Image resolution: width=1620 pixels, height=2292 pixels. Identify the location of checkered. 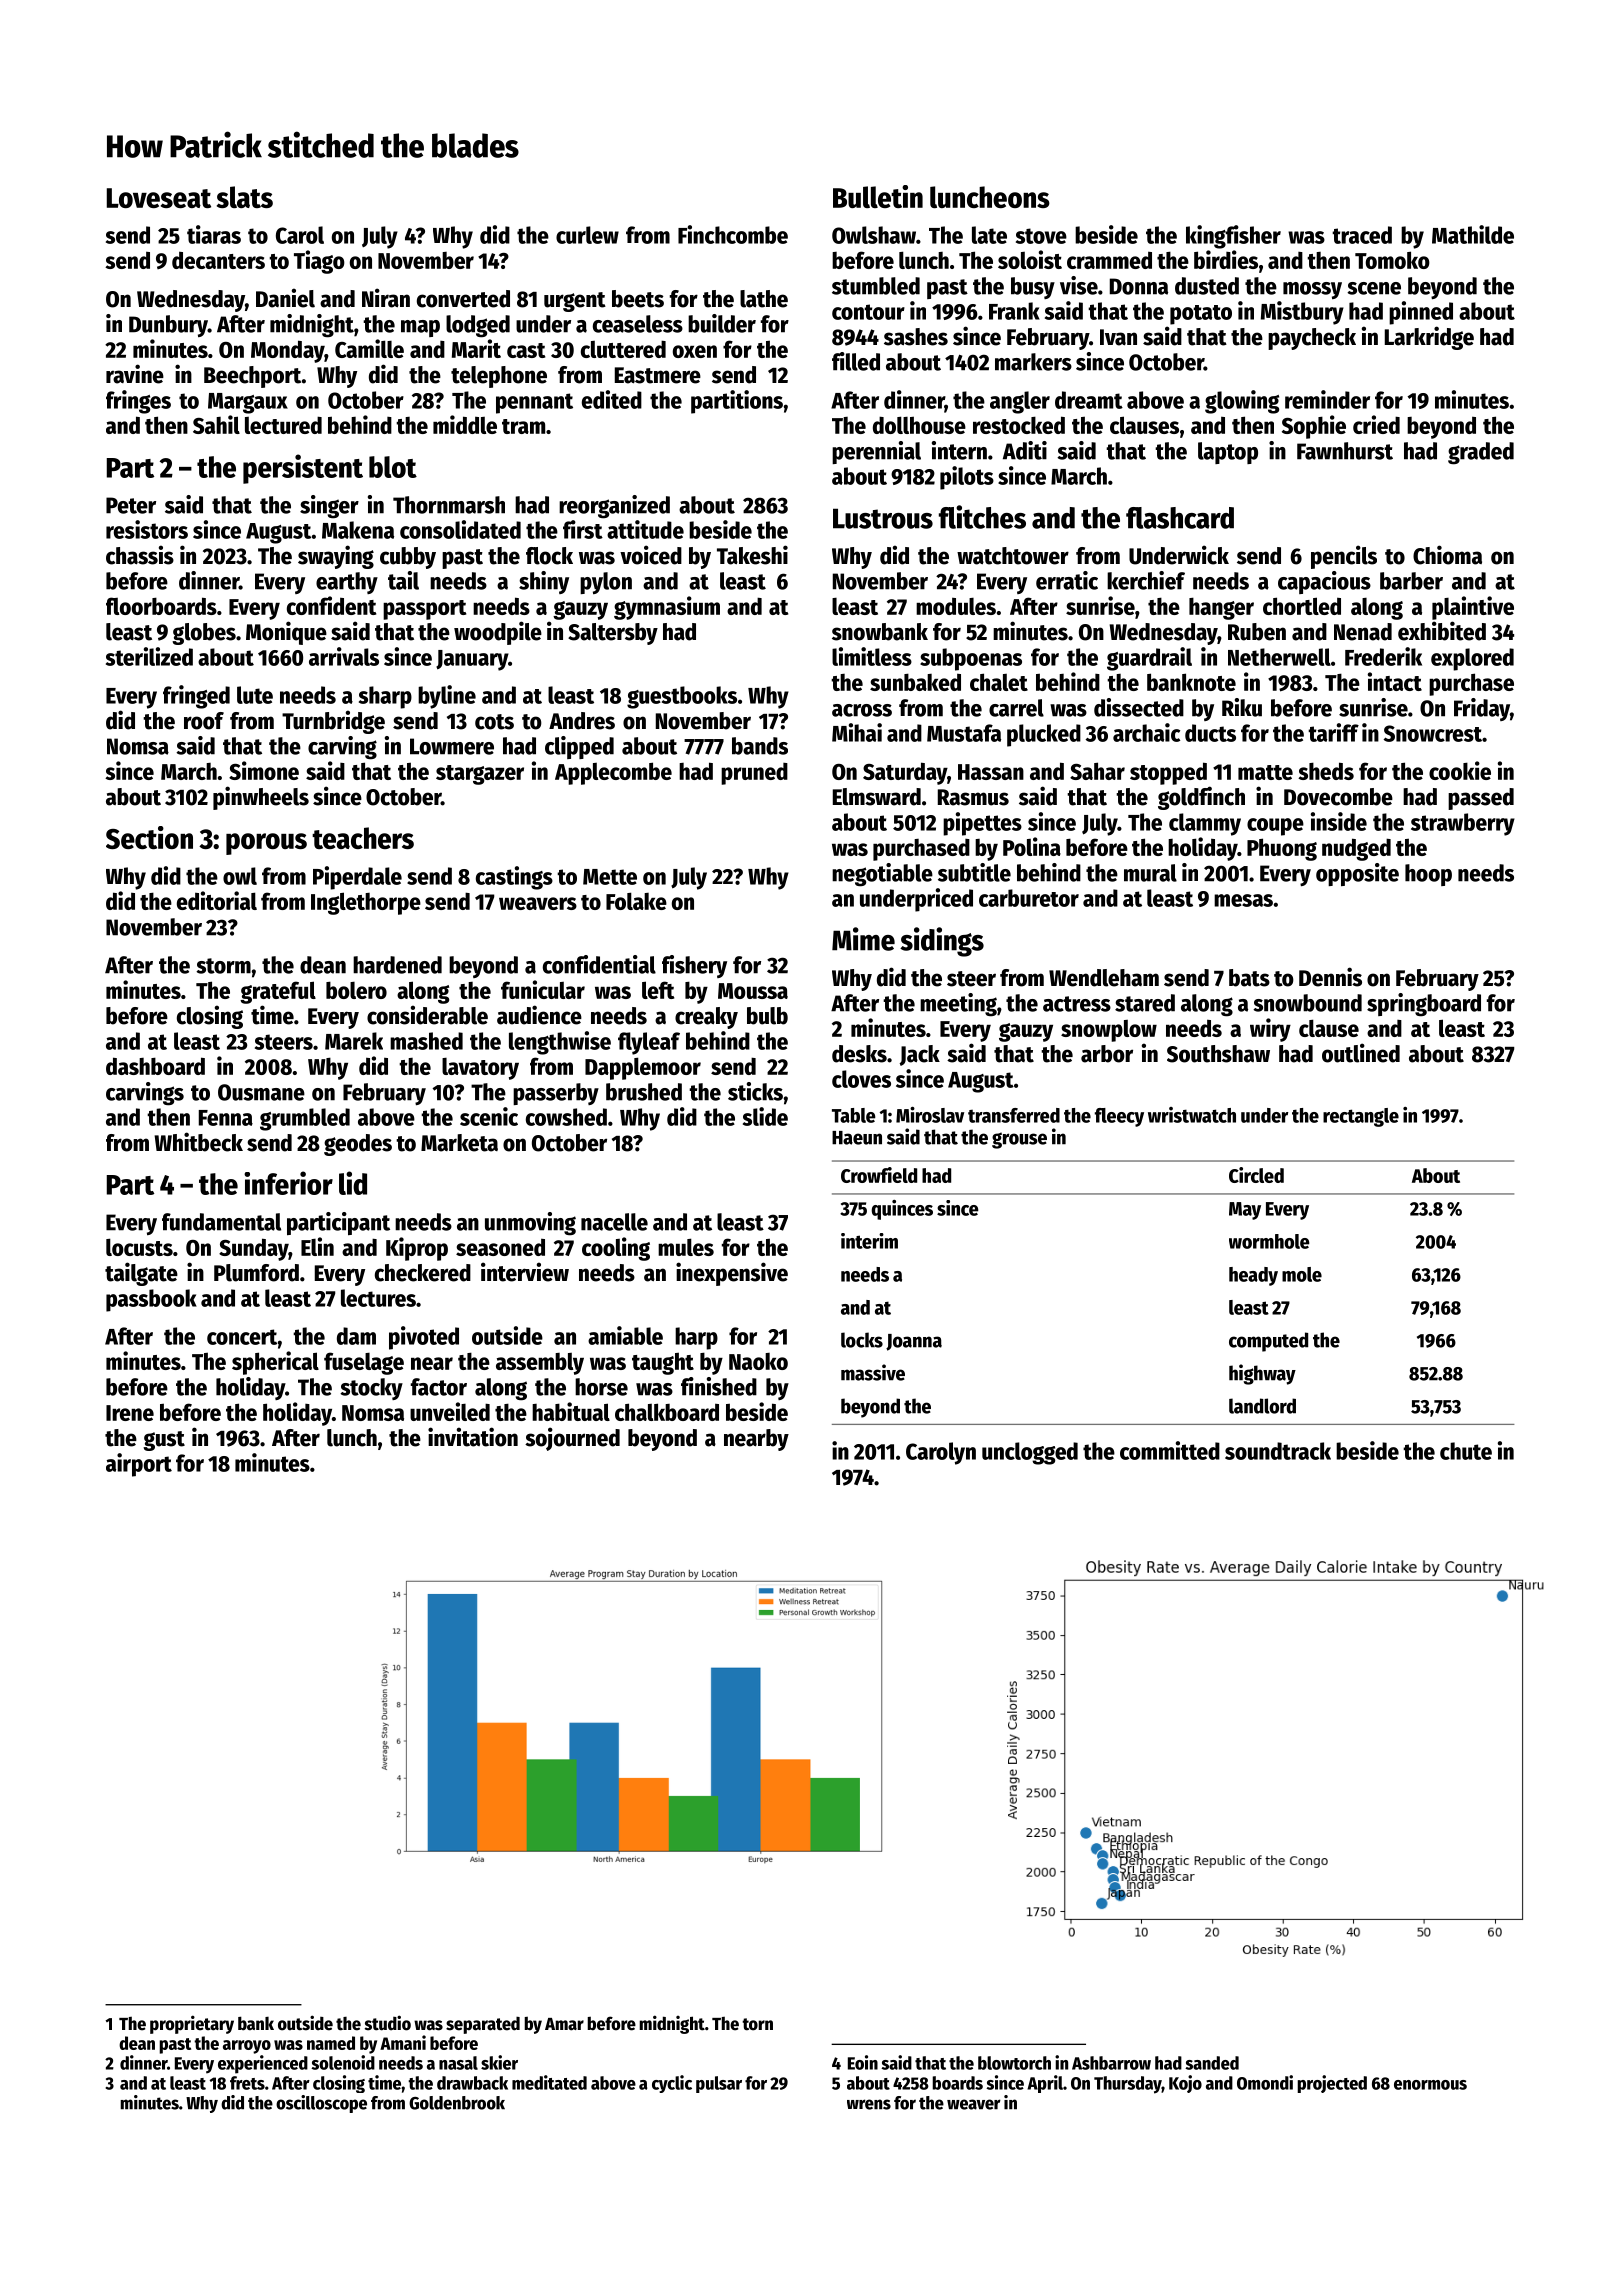
(423, 1273).
